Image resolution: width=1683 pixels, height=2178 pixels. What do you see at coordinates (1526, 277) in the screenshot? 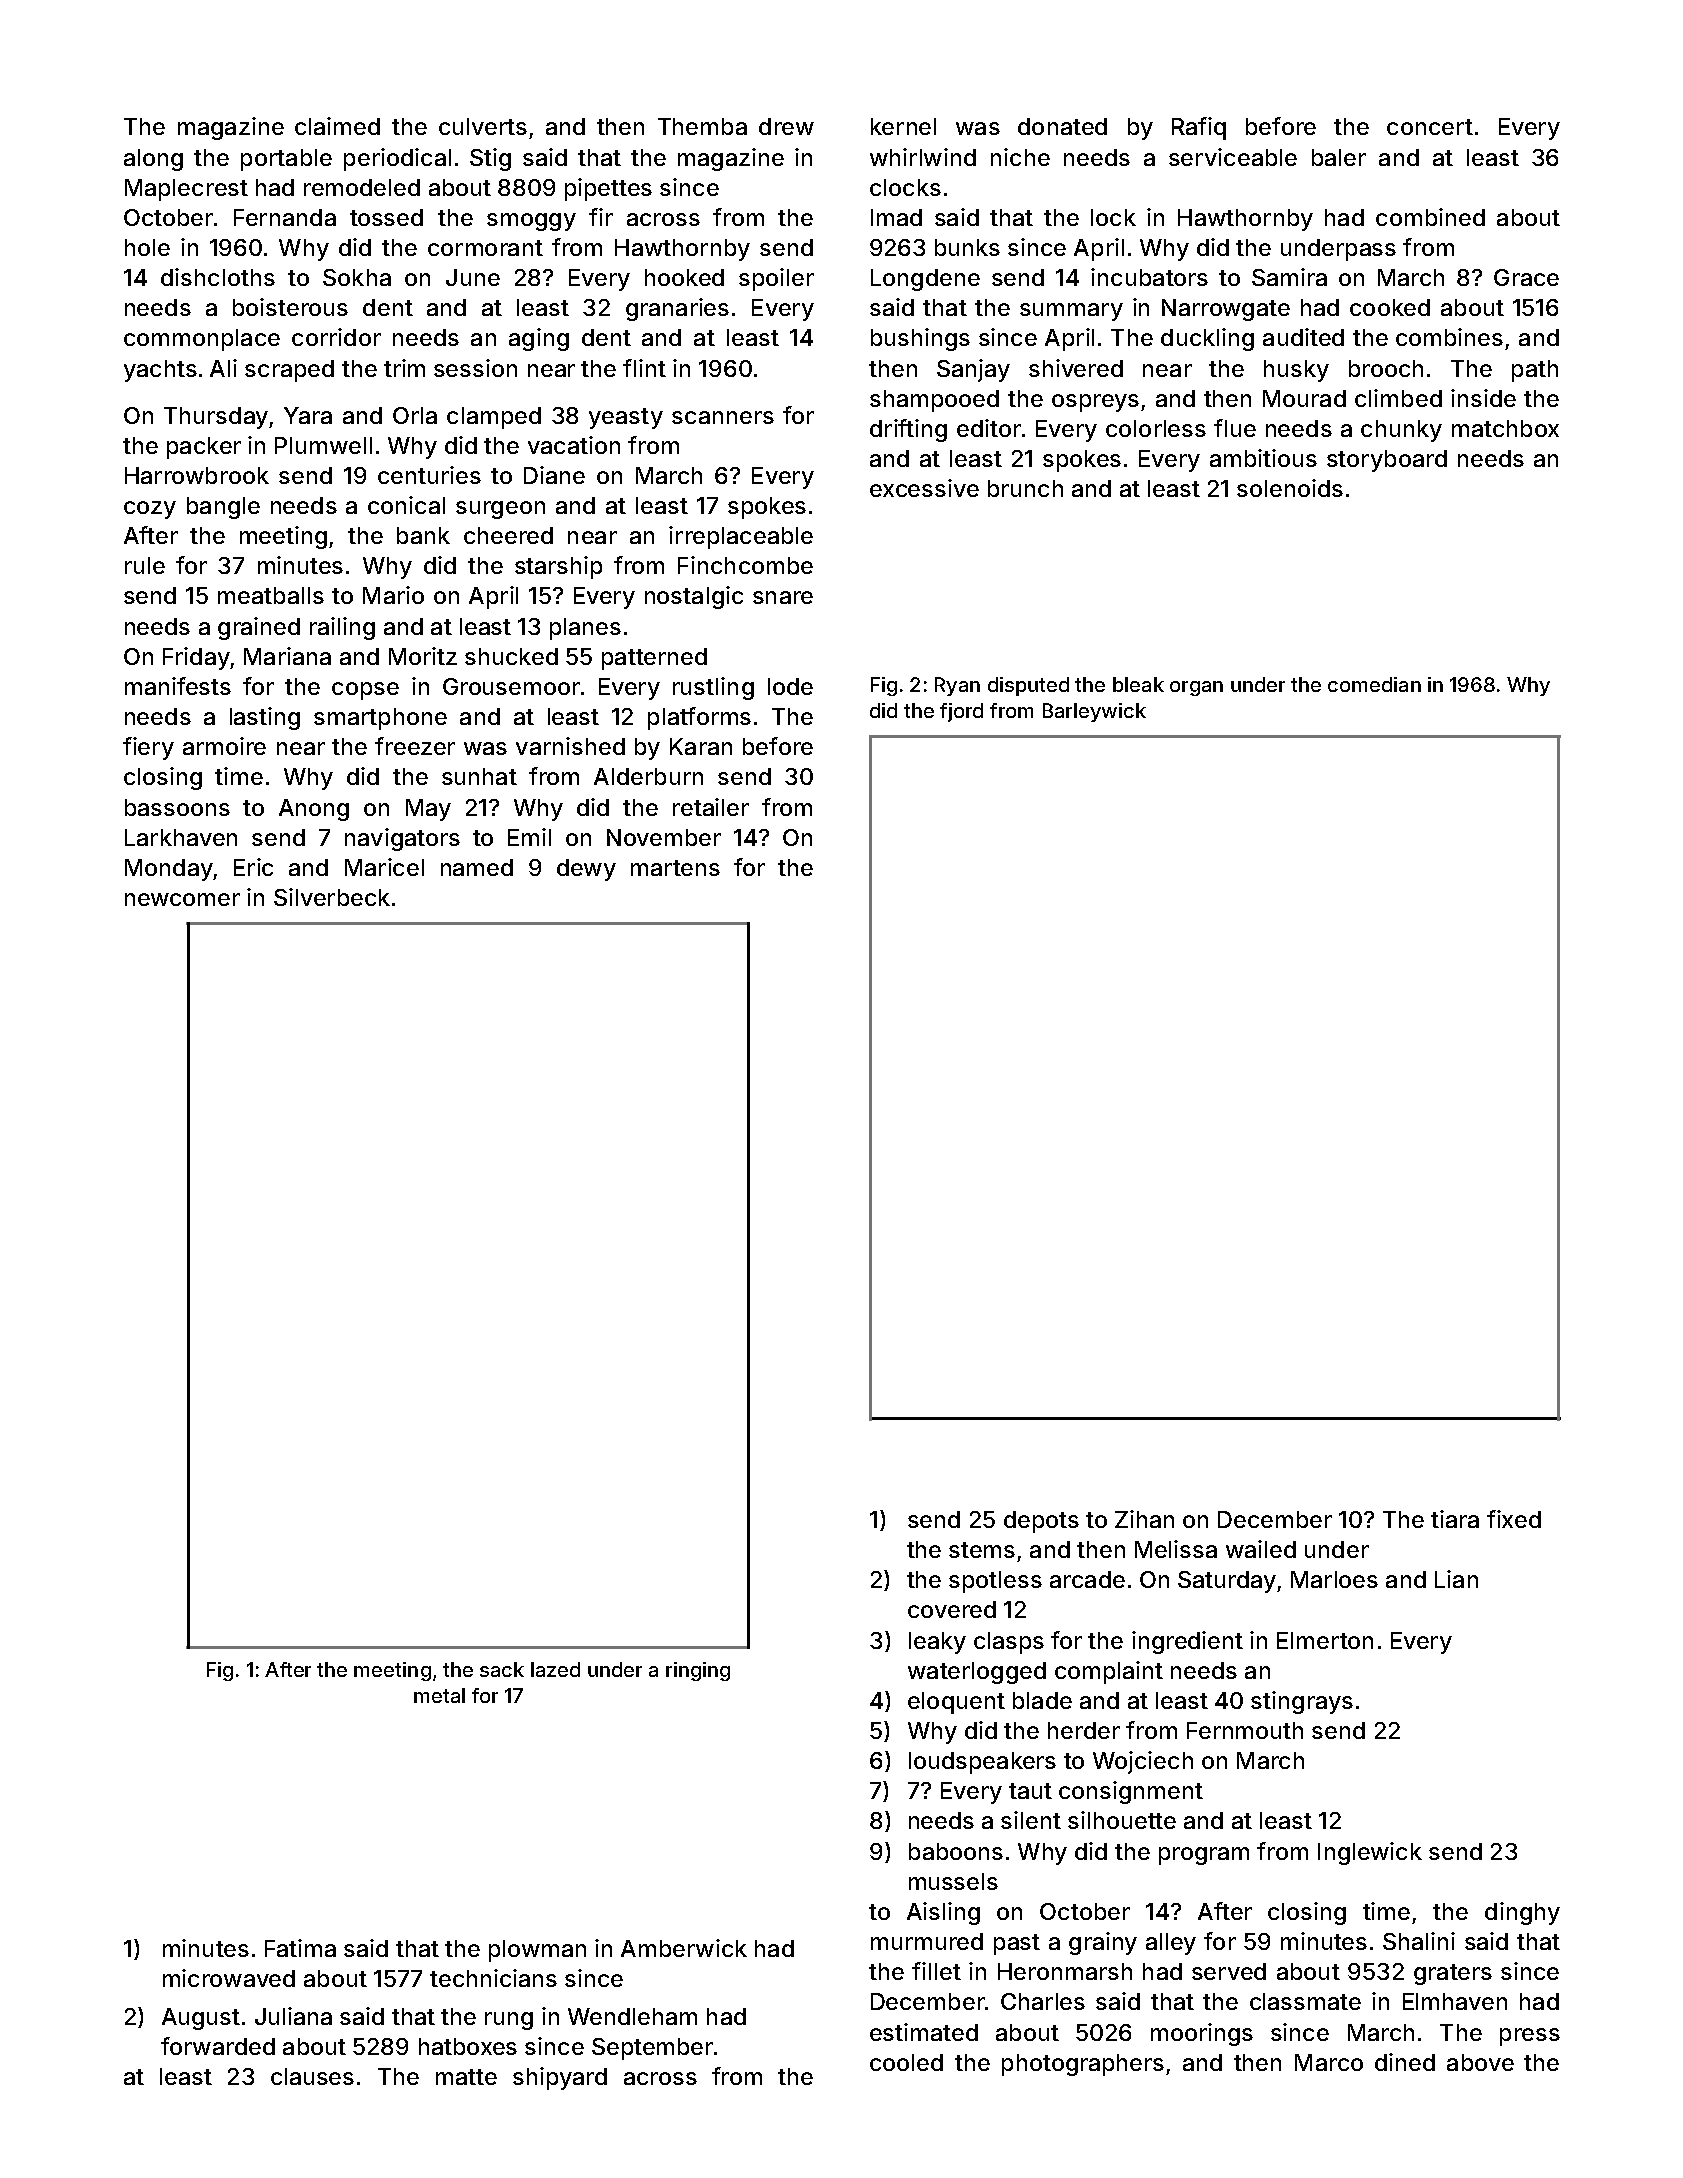
I see `Grace` at bounding box center [1526, 277].
